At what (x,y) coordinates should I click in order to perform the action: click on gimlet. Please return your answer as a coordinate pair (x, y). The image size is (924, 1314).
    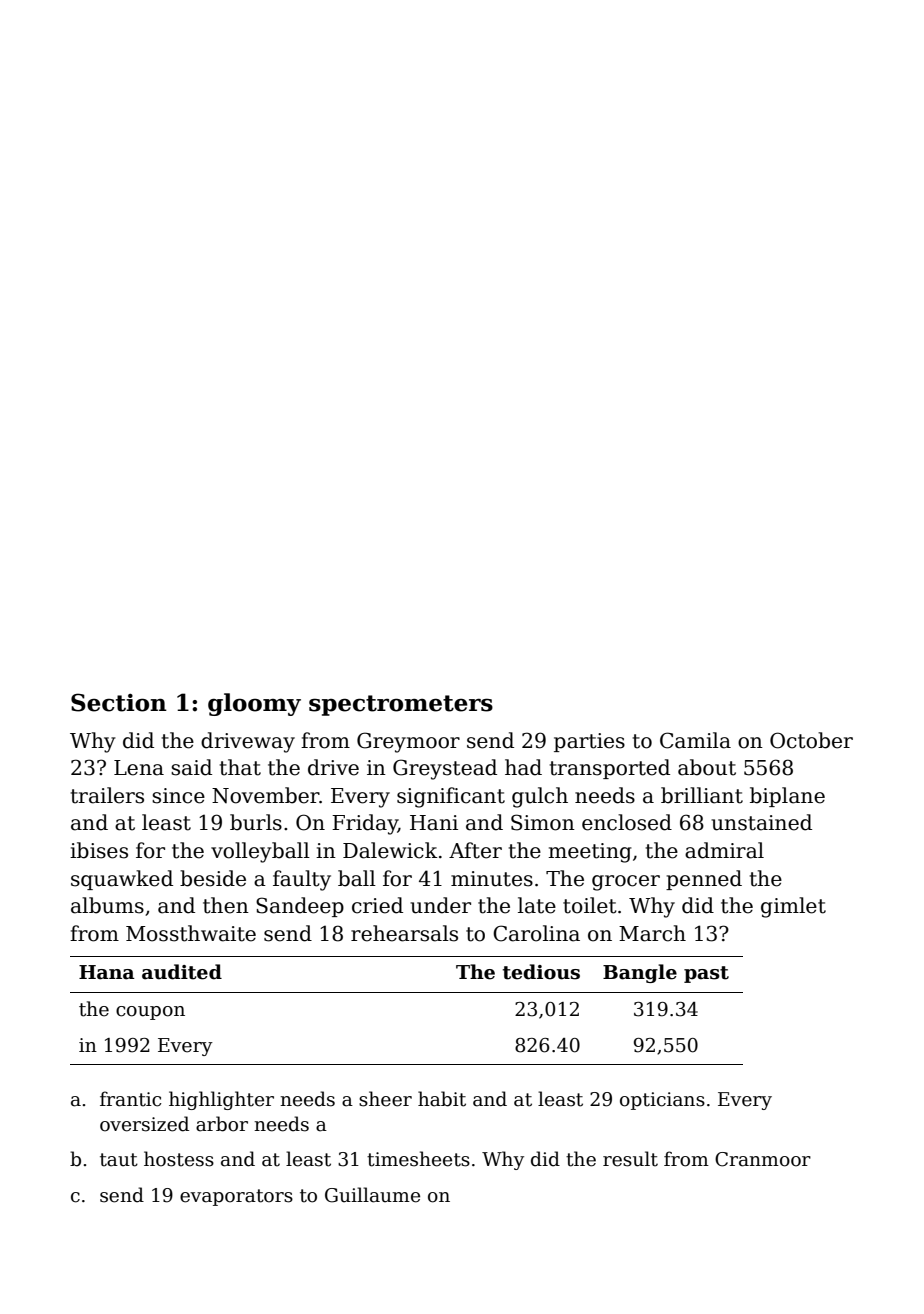
    Looking at the image, I should click on (793, 907).
